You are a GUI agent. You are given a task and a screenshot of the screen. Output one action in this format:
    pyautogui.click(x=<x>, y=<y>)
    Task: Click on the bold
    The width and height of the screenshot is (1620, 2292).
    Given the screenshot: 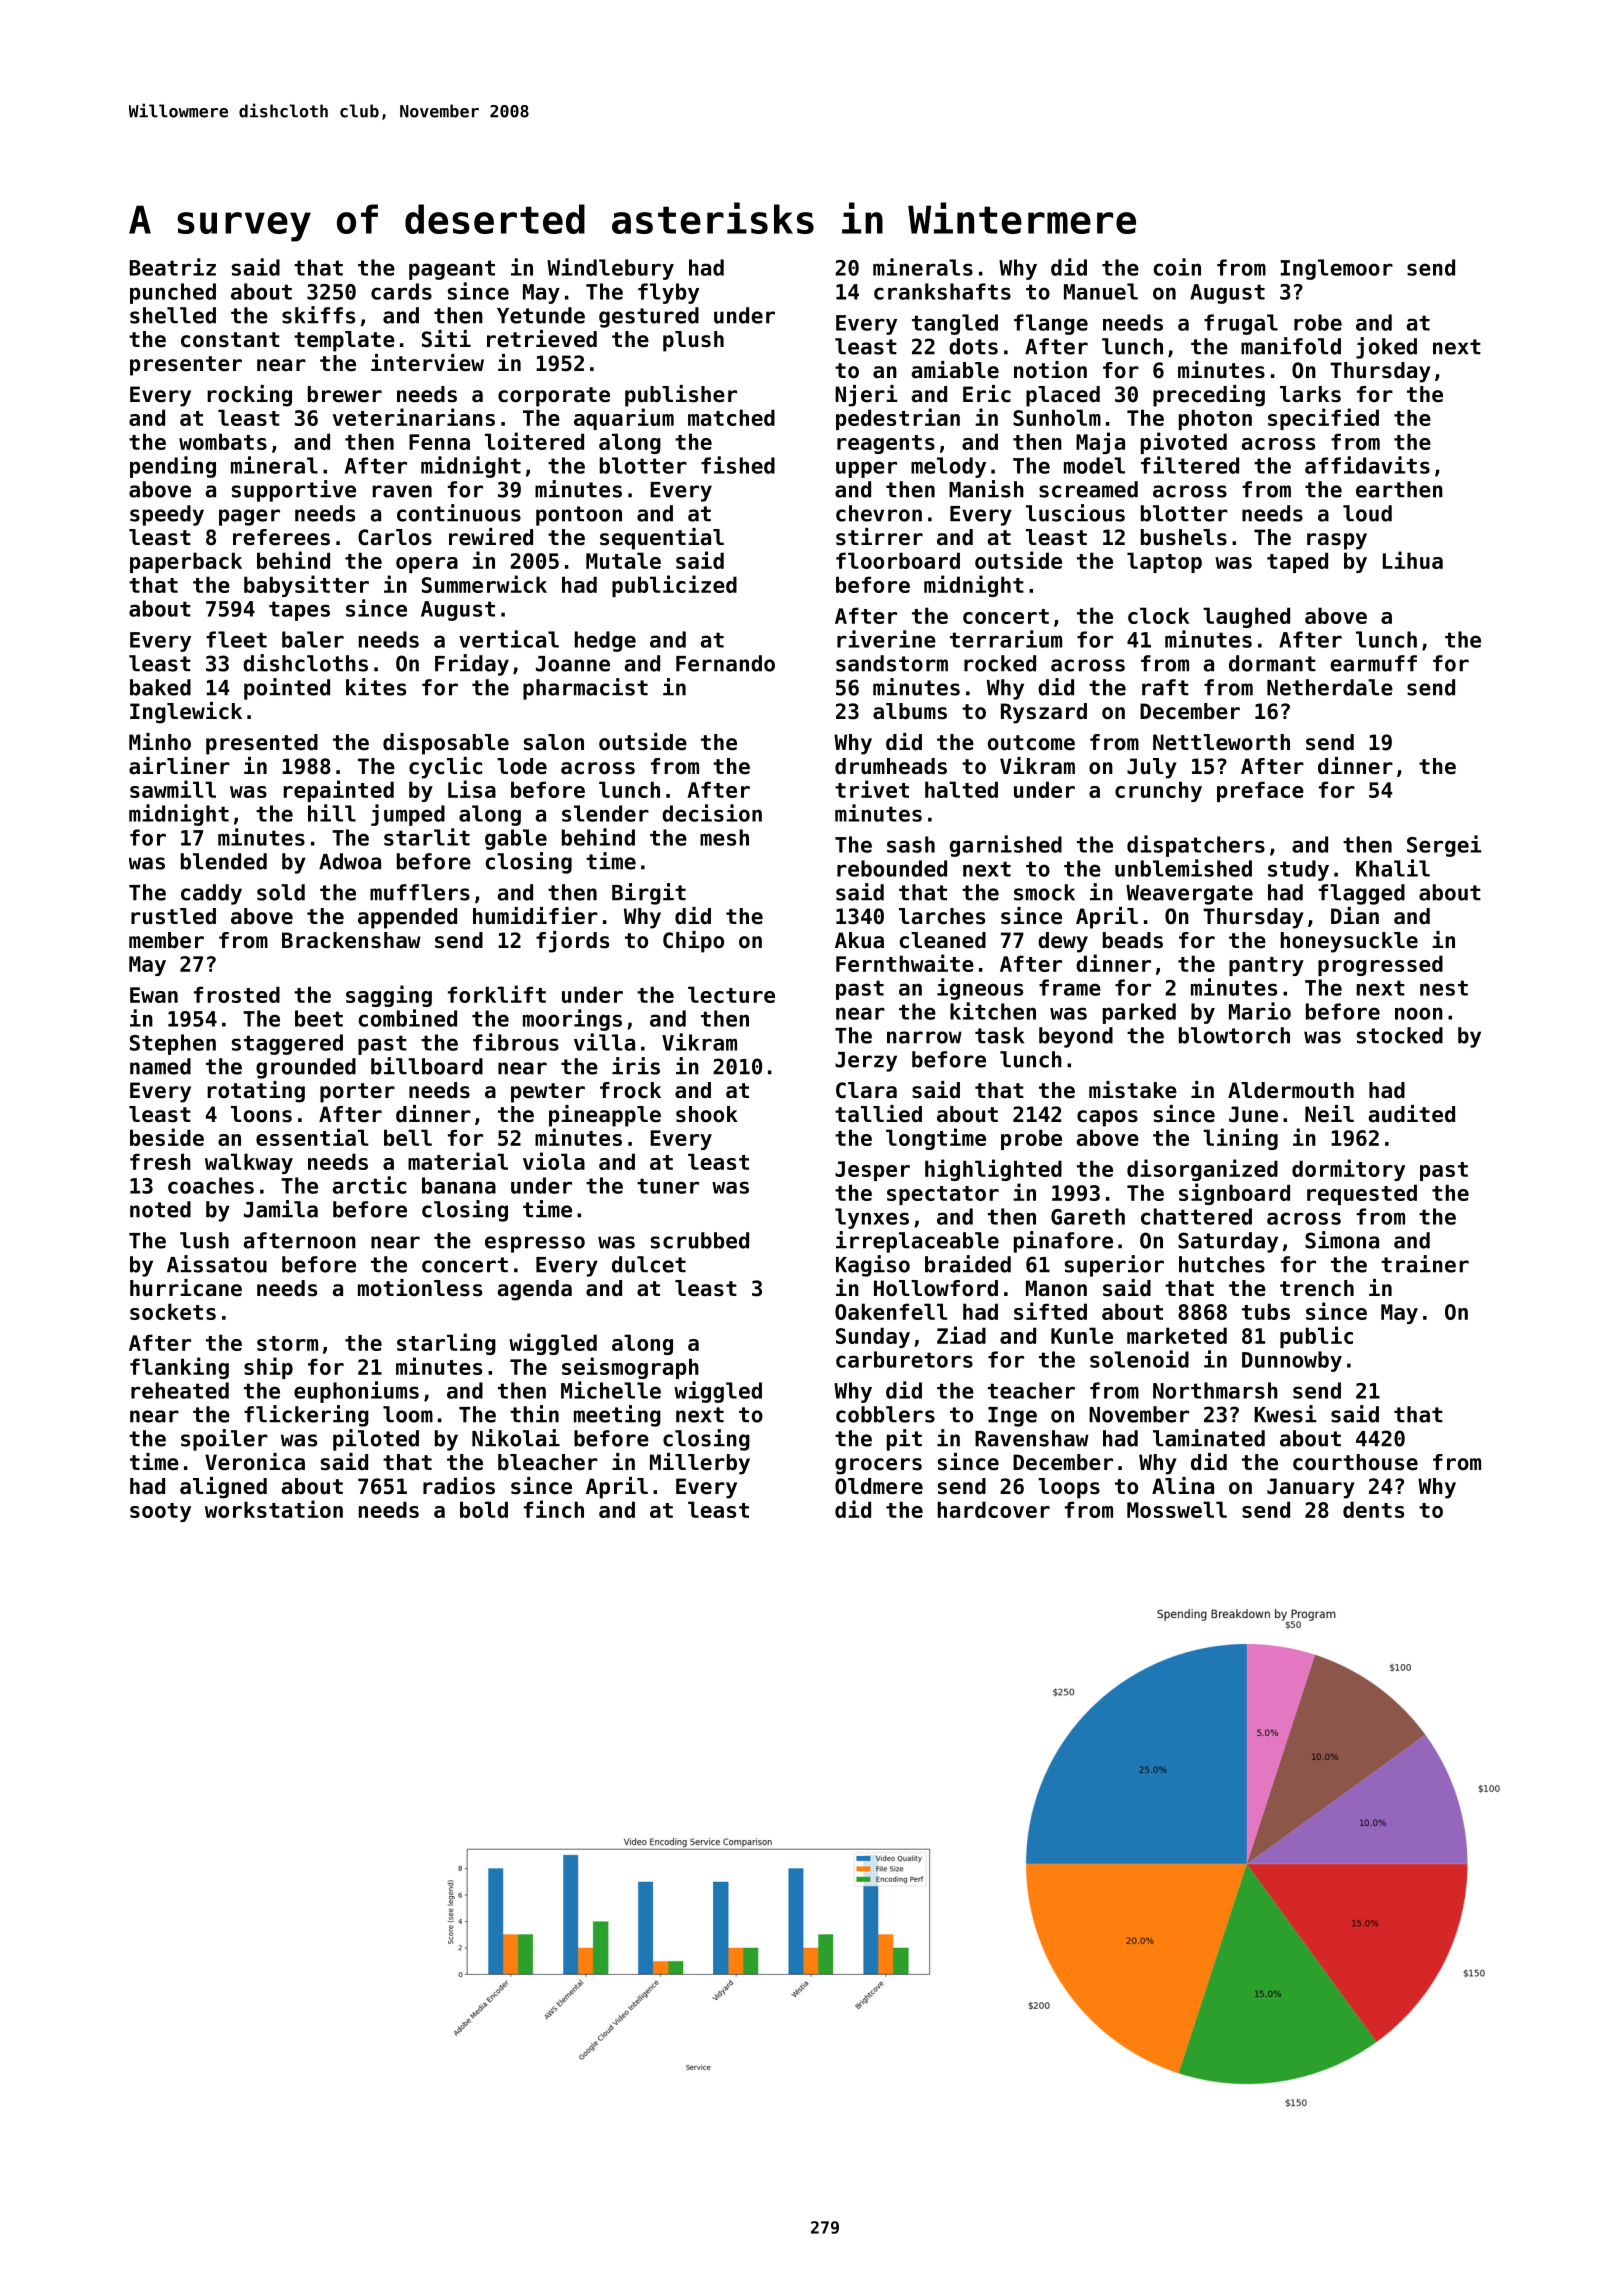 What is the action you would take?
    pyautogui.click(x=484, y=1509)
